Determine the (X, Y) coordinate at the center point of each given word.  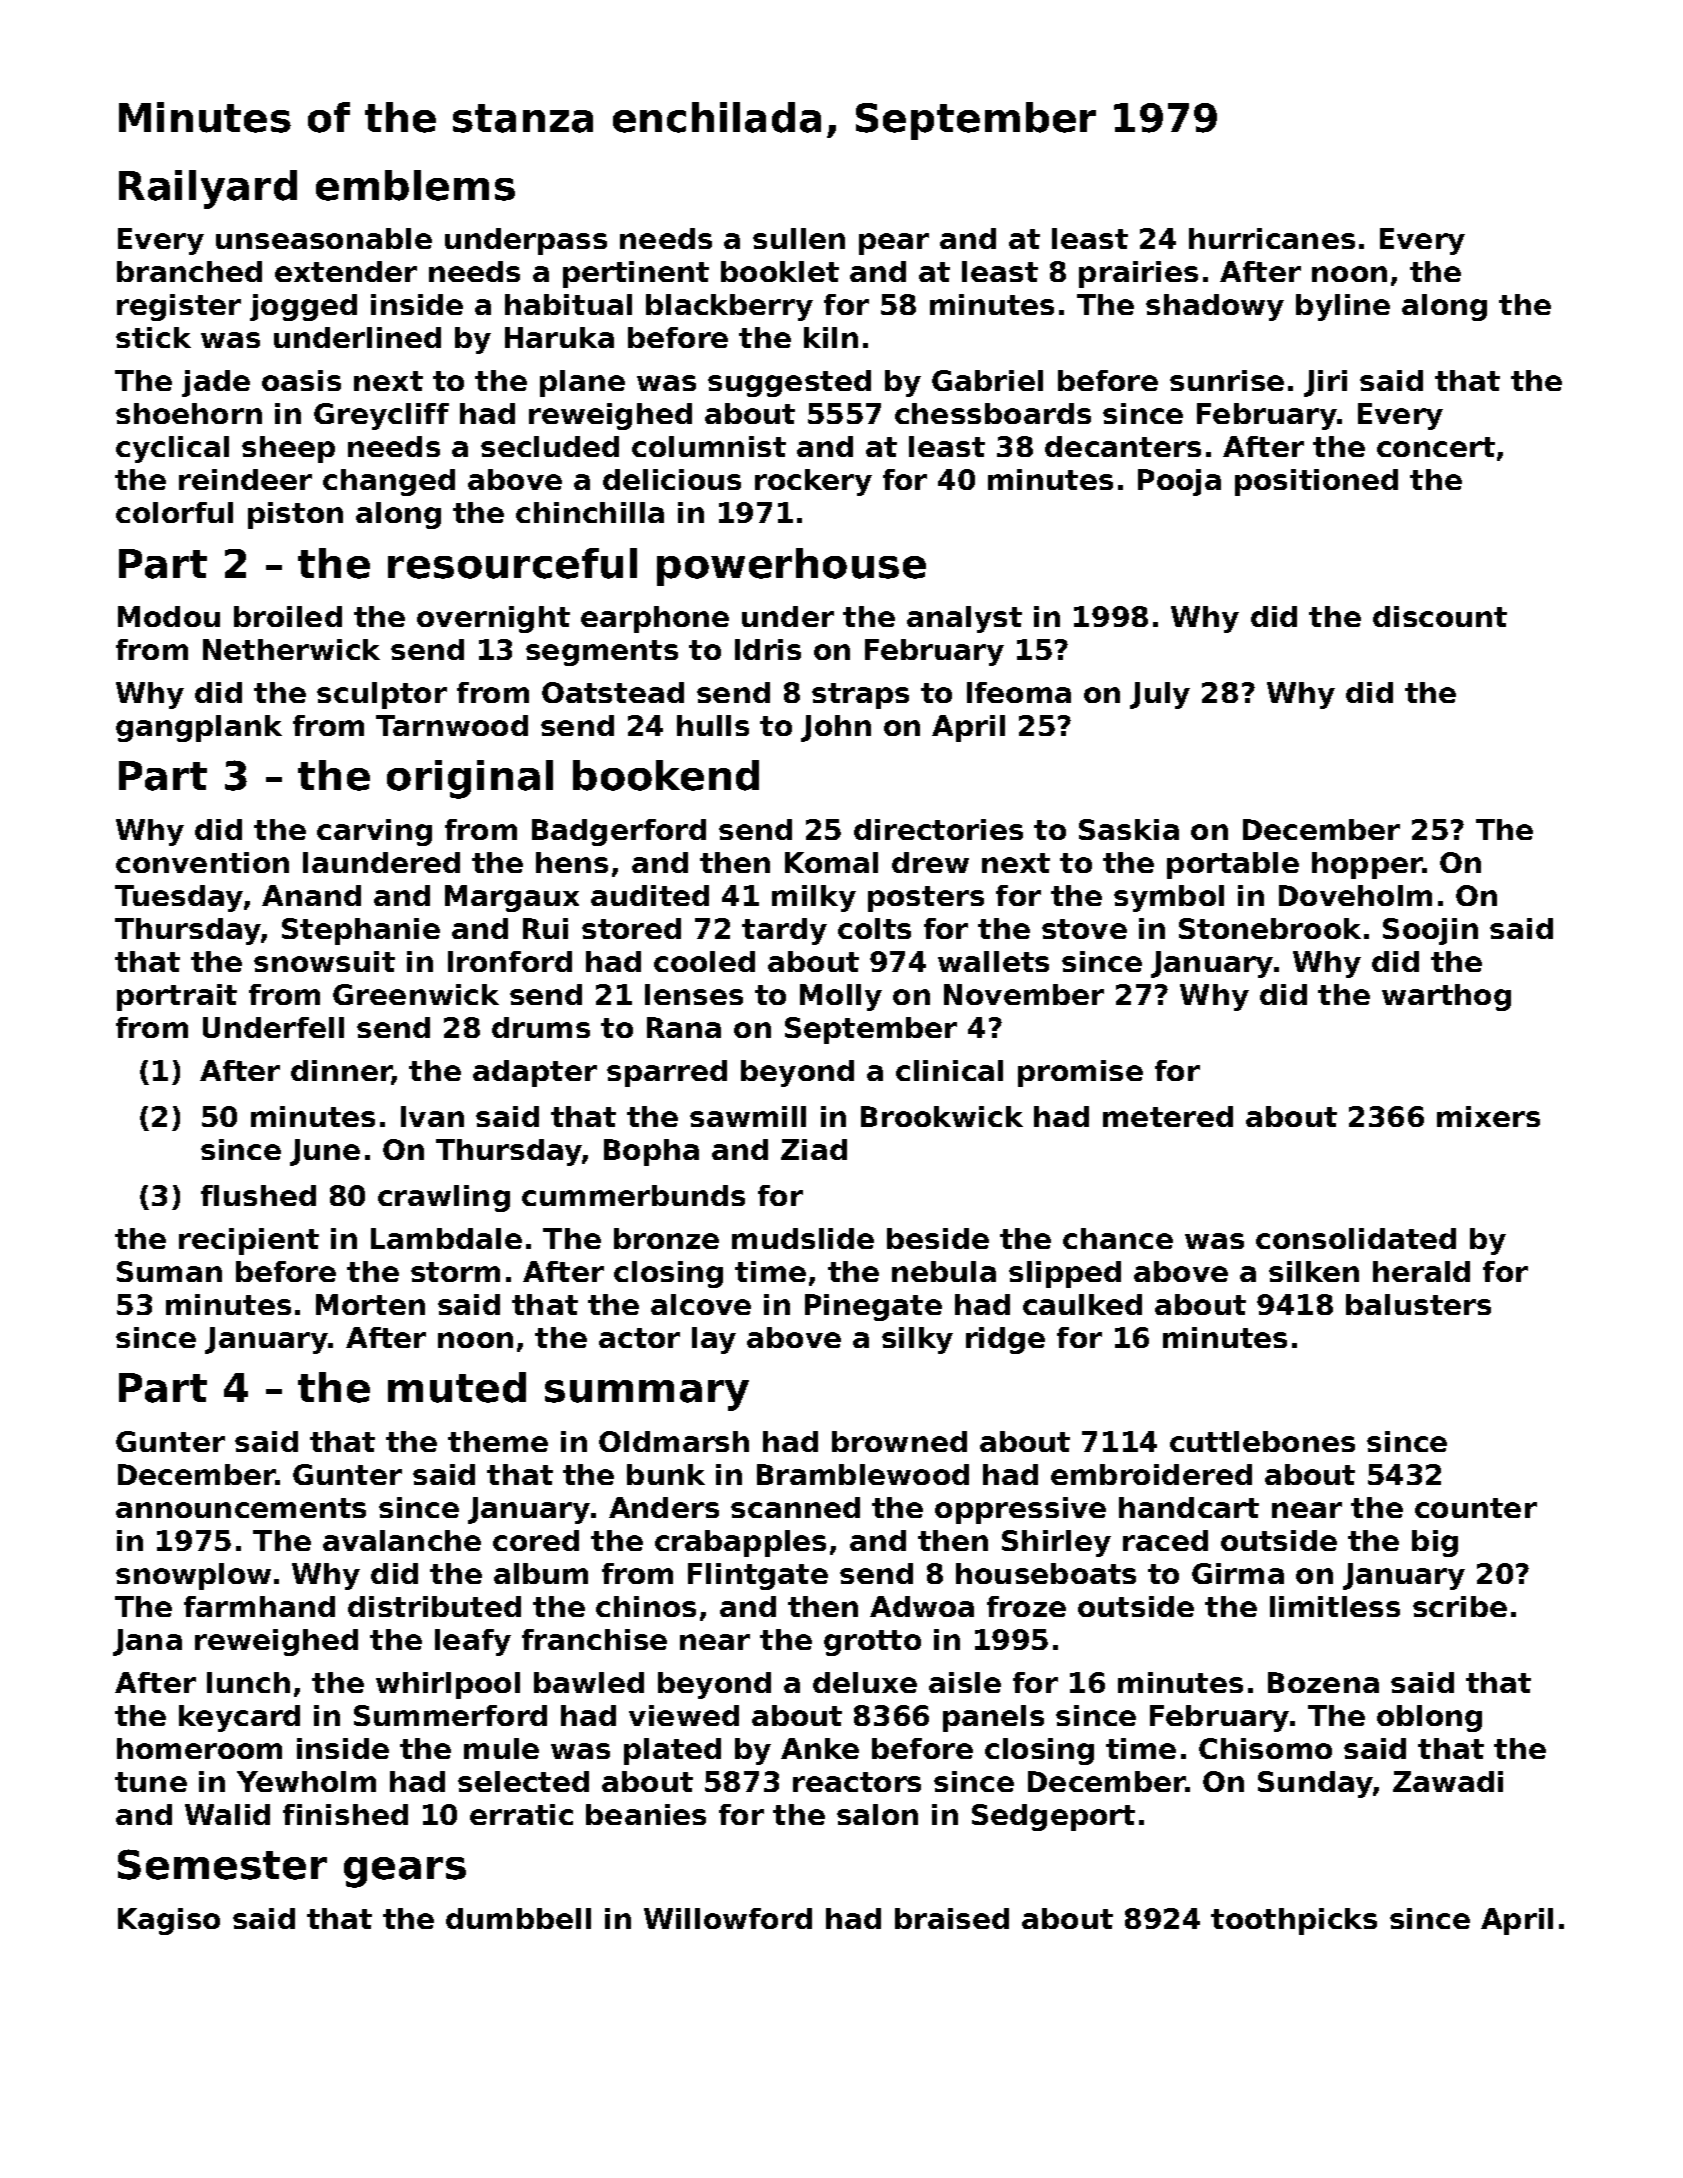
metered (1168, 1116)
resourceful (512, 563)
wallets (993, 961)
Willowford (728, 1918)
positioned (1316, 482)
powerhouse (791, 567)
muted (457, 1387)
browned (899, 1441)
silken (1314, 1271)
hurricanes (1272, 238)
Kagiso (169, 1921)
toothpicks (1294, 1921)
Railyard (208, 189)
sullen (799, 238)
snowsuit (324, 961)
